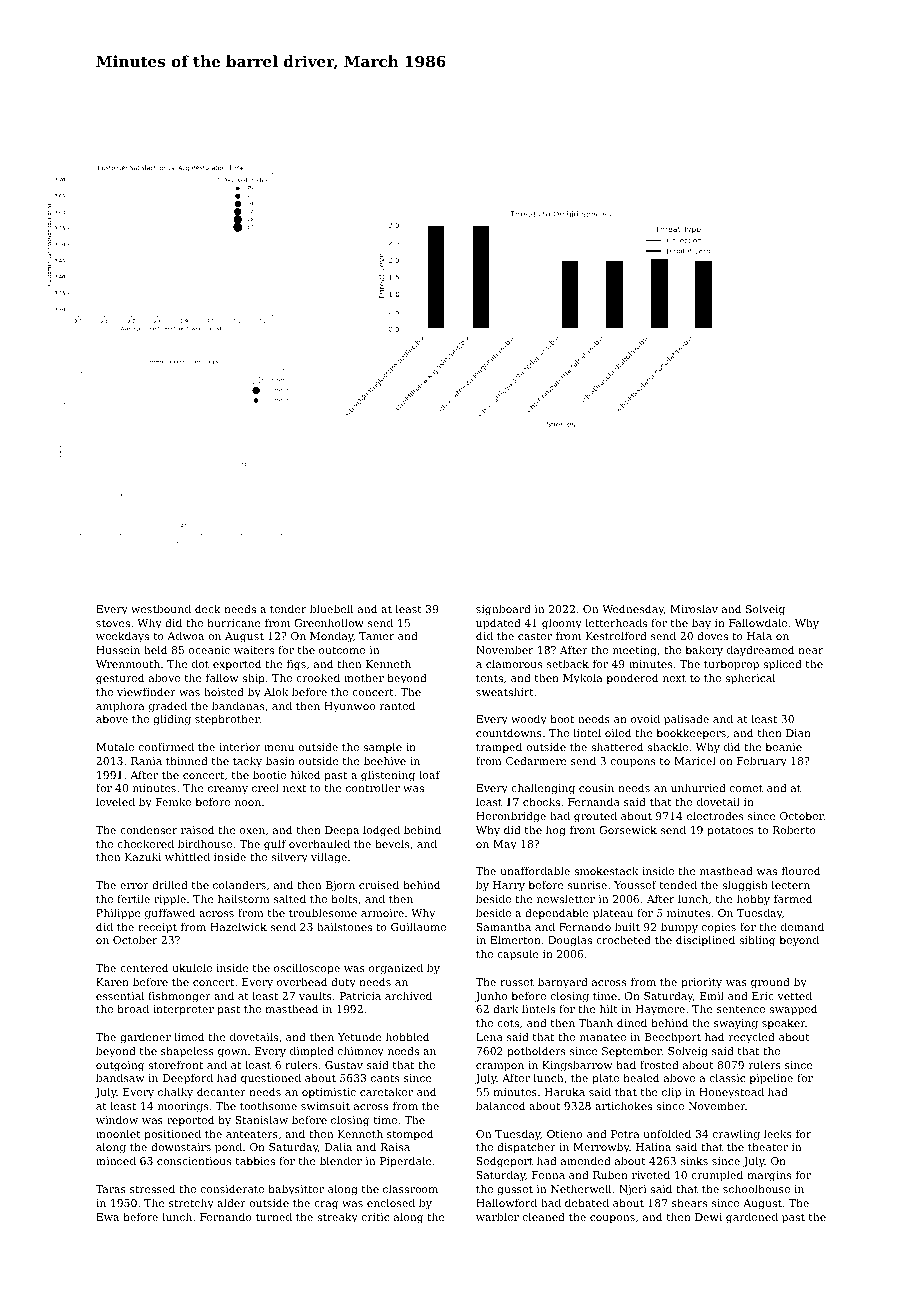 This page has height=1308, width=924. I want to click on signboard, so click(503, 610).
